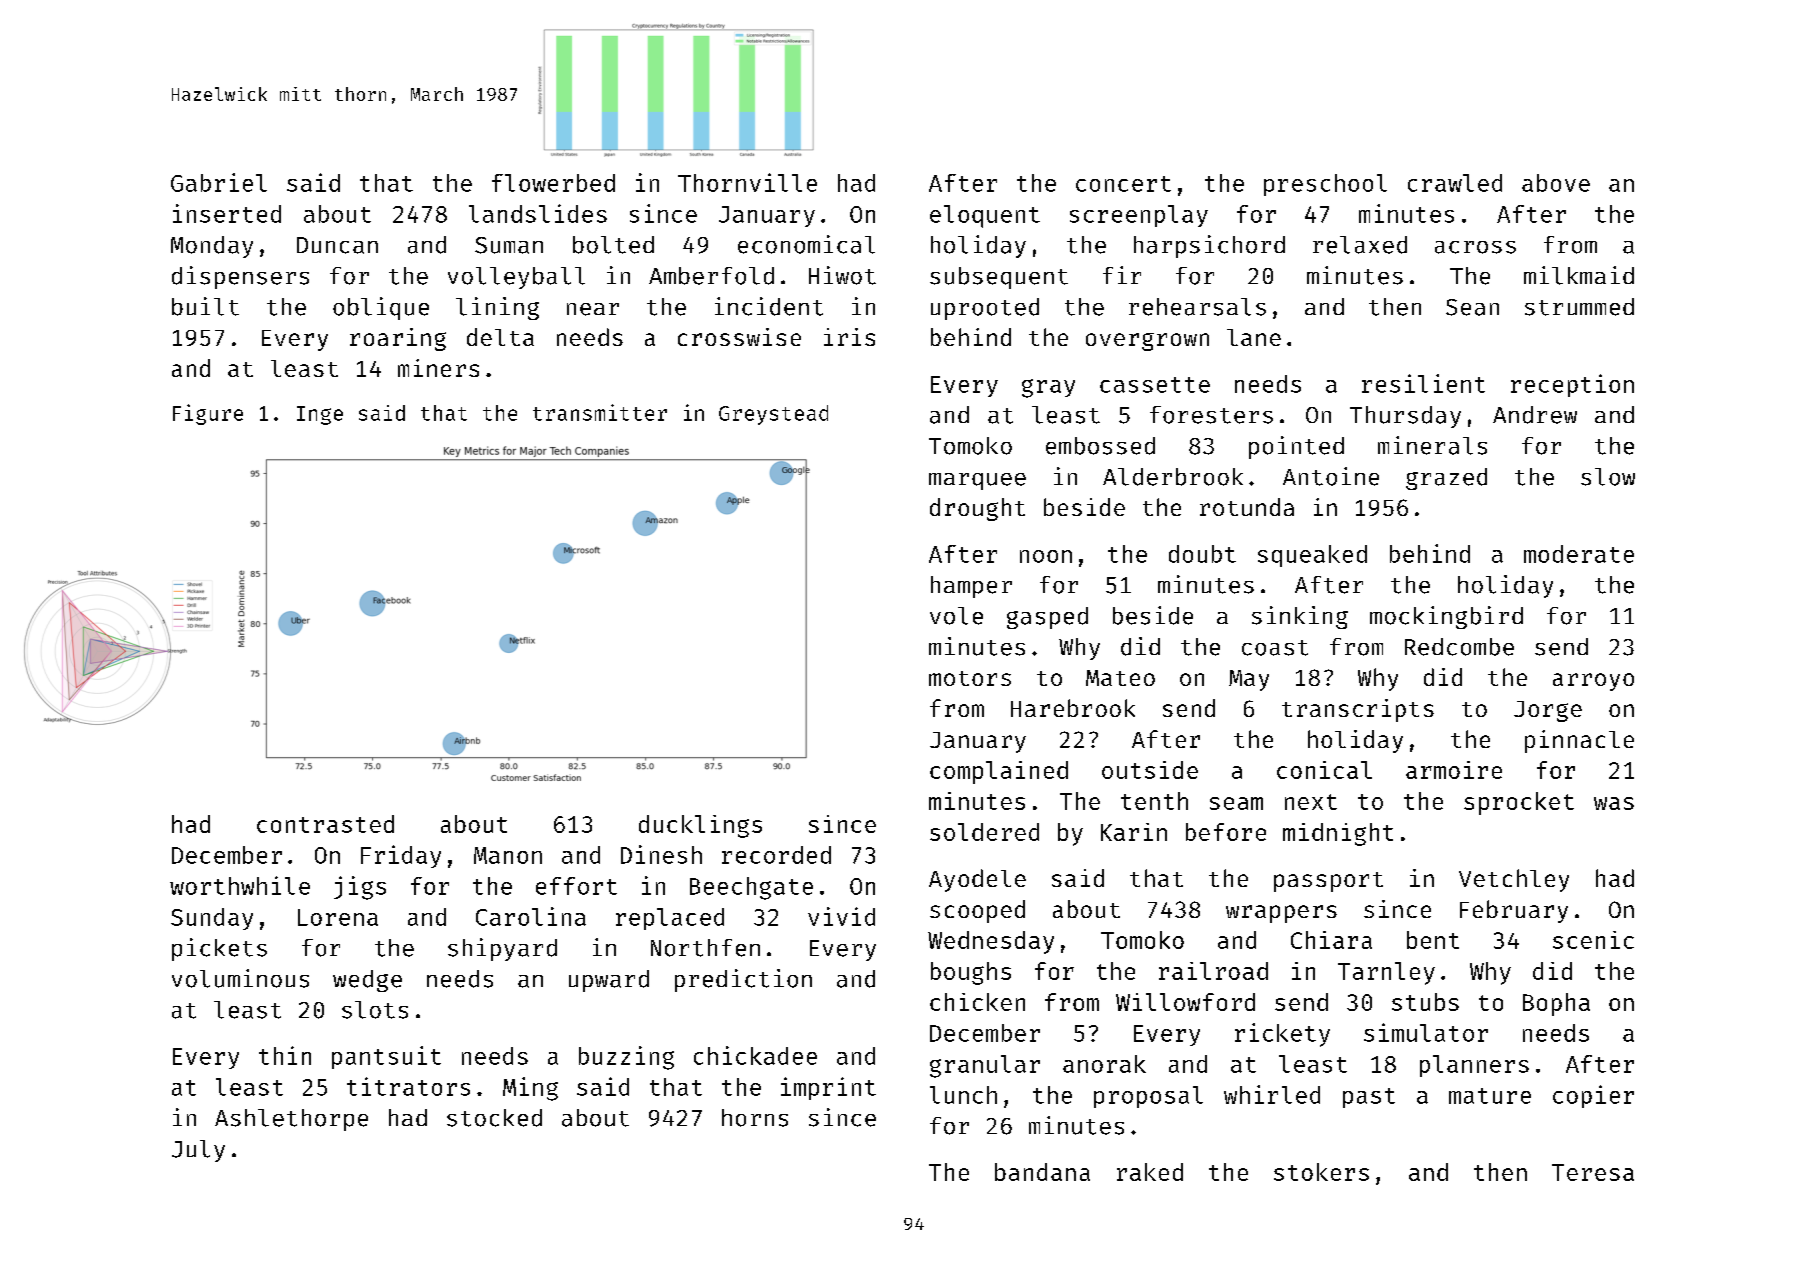 The width and height of the screenshot is (1806, 1277). I want to click on vole, so click(956, 616).
